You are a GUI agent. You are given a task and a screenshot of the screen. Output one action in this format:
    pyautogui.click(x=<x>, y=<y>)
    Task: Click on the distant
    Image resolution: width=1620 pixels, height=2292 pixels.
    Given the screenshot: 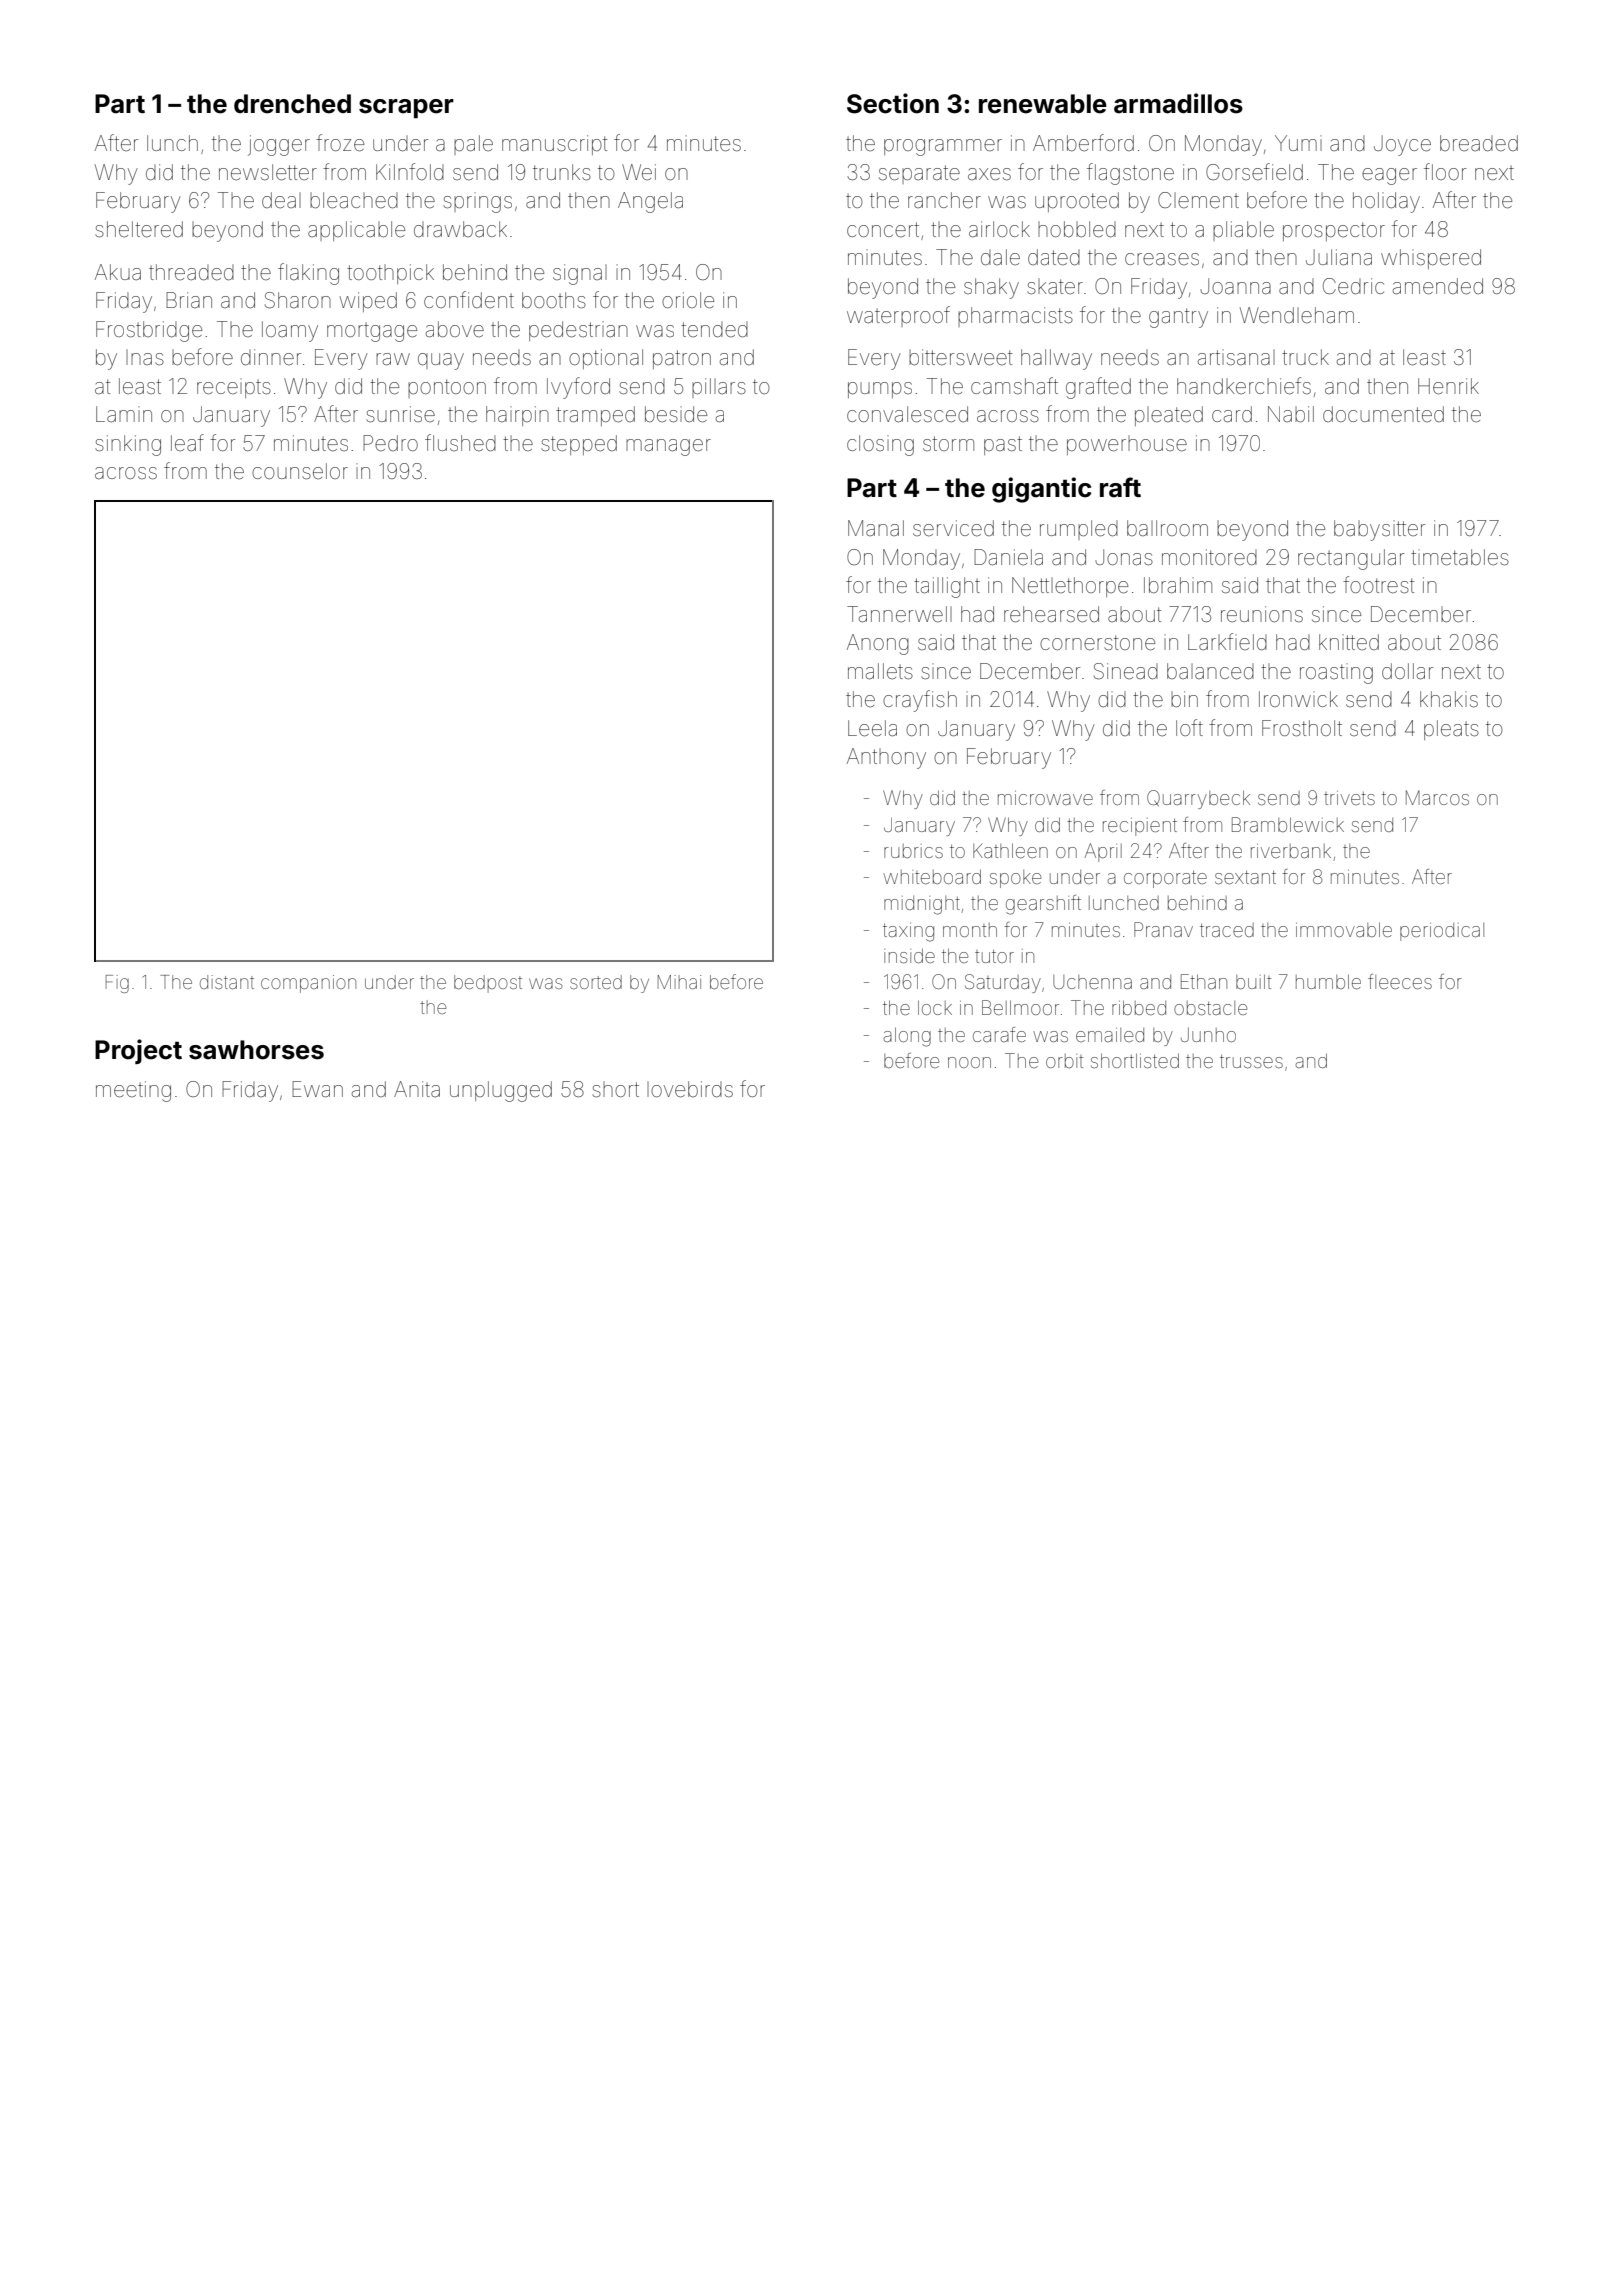 What is the action you would take?
    pyautogui.click(x=227, y=982)
